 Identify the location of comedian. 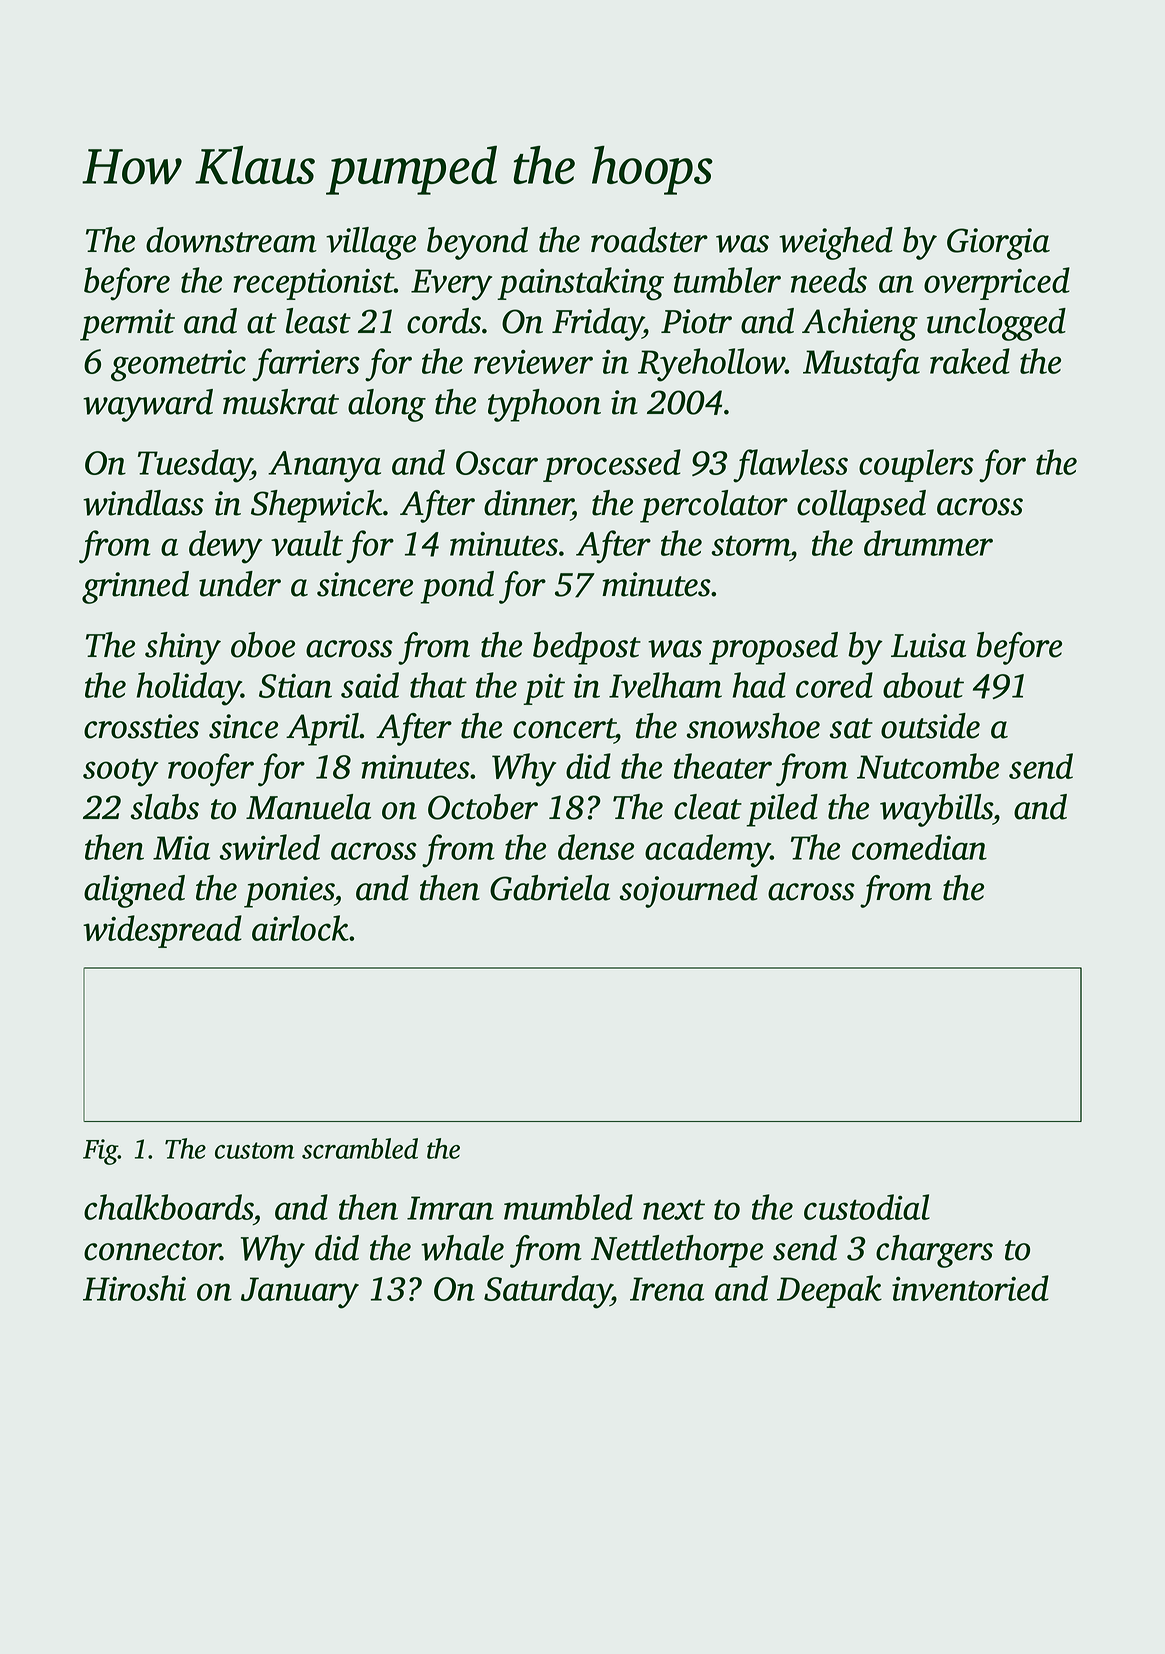
(919, 847).
